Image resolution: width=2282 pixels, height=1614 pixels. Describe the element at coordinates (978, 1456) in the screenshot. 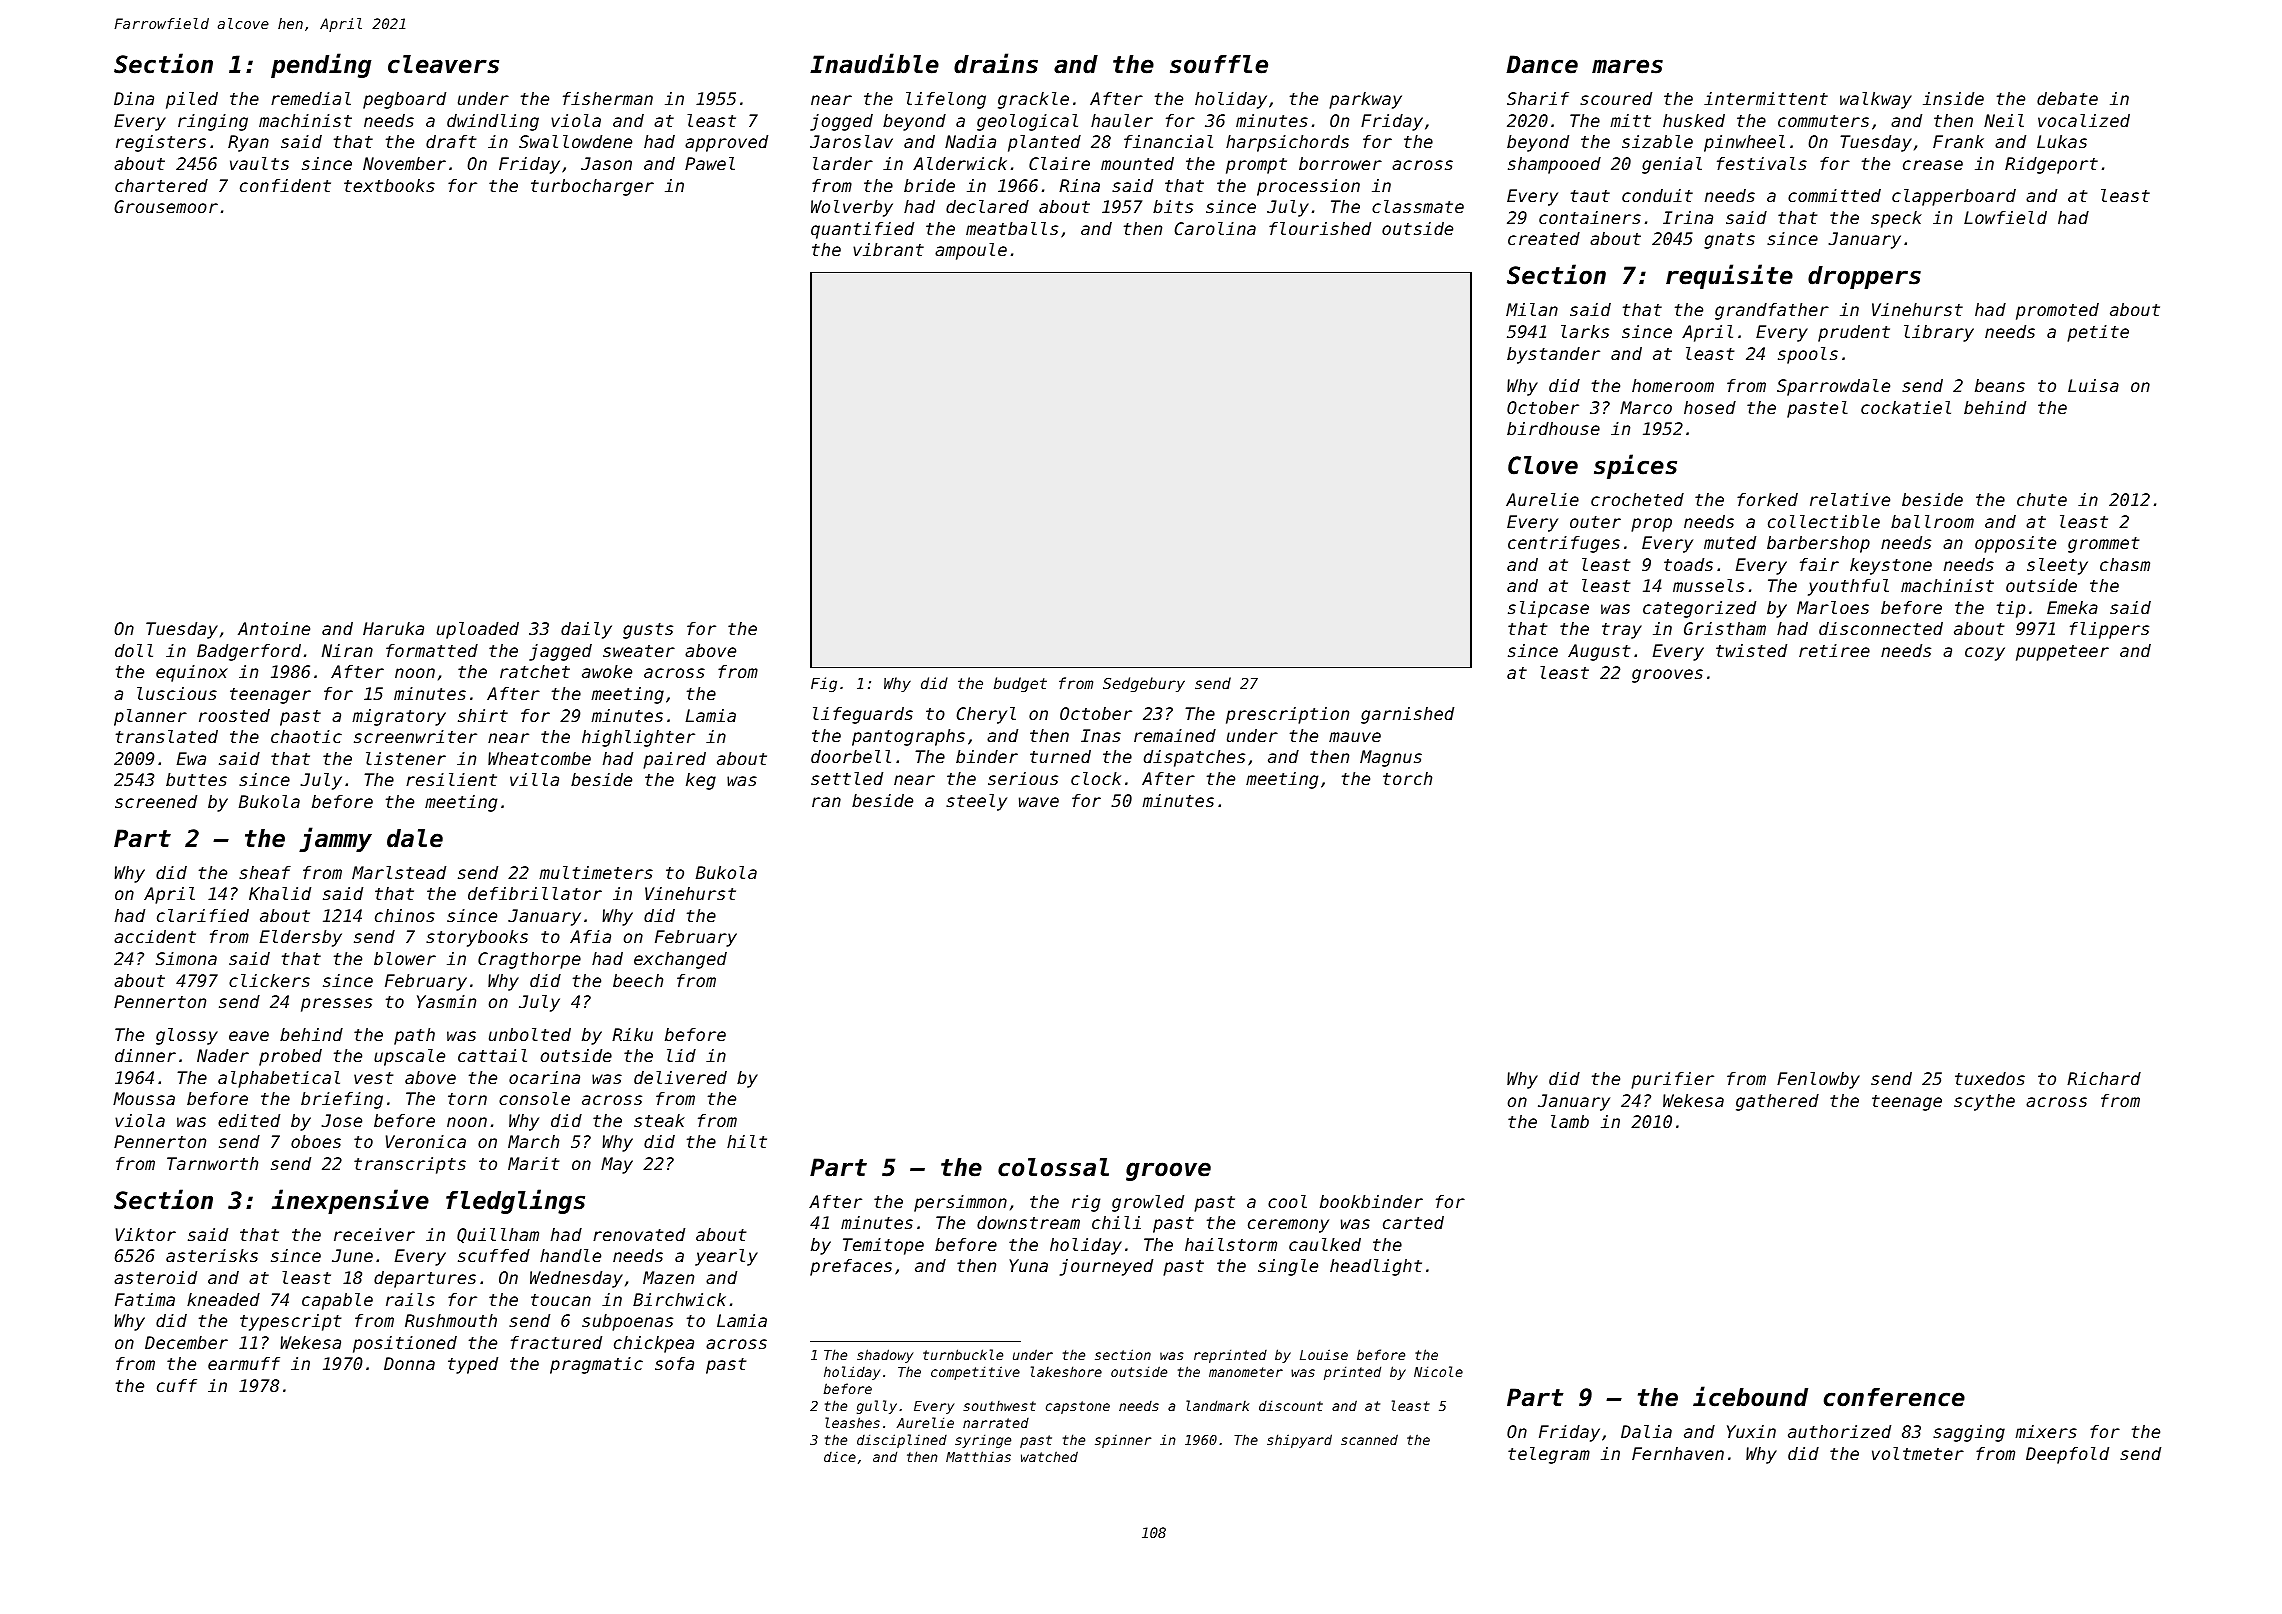

I see `Matthias` at that location.
